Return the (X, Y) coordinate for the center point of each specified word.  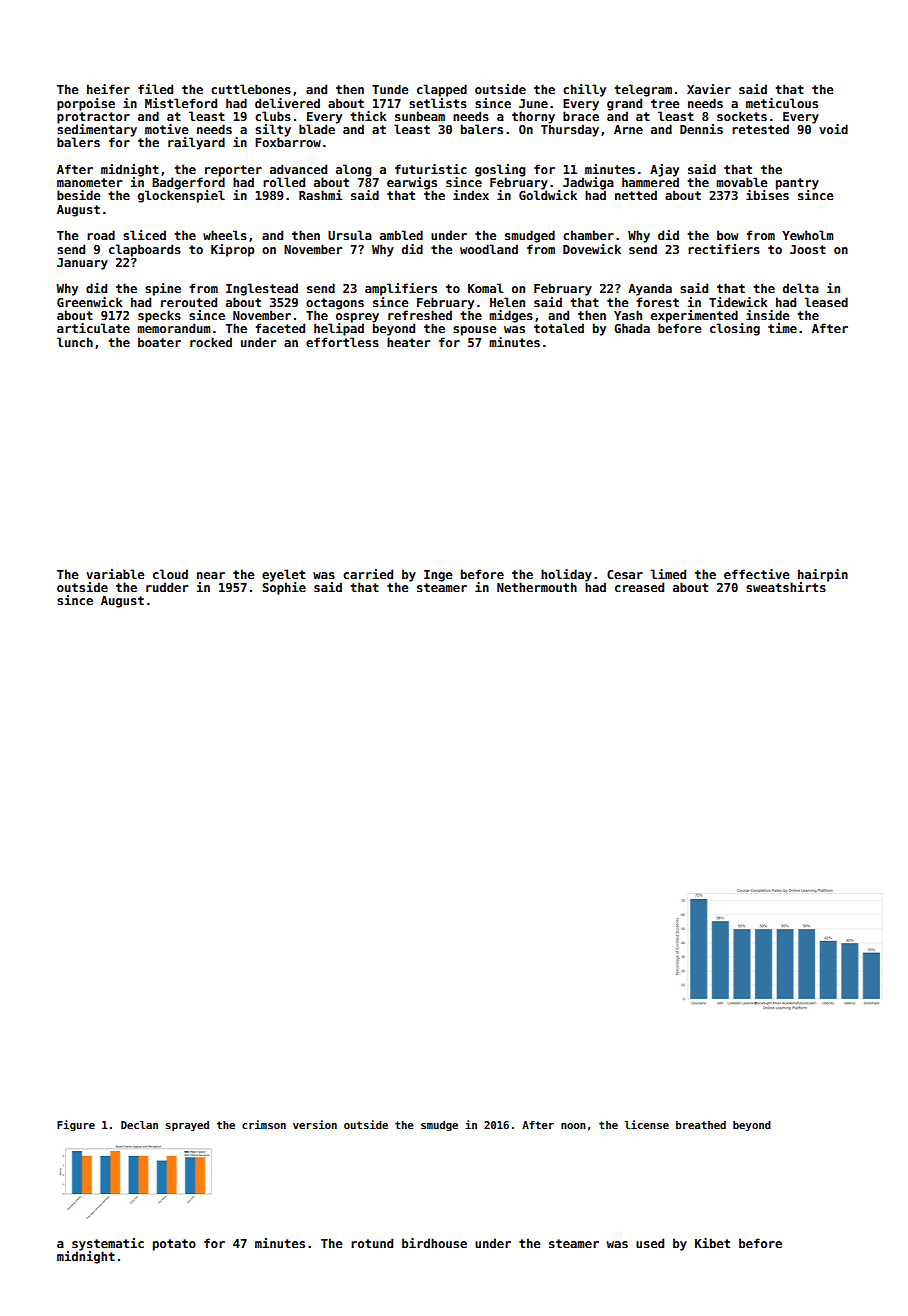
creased (639, 587)
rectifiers (724, 249)
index (471, 195)
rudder (167, 587)
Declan (139, 1125)
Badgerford (188, 183)
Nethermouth (537, 587)
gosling (500, 170)
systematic (108, 1244)
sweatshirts (786, 587)
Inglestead (262, 289)
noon (573, 1126)
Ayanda (650, 289)
